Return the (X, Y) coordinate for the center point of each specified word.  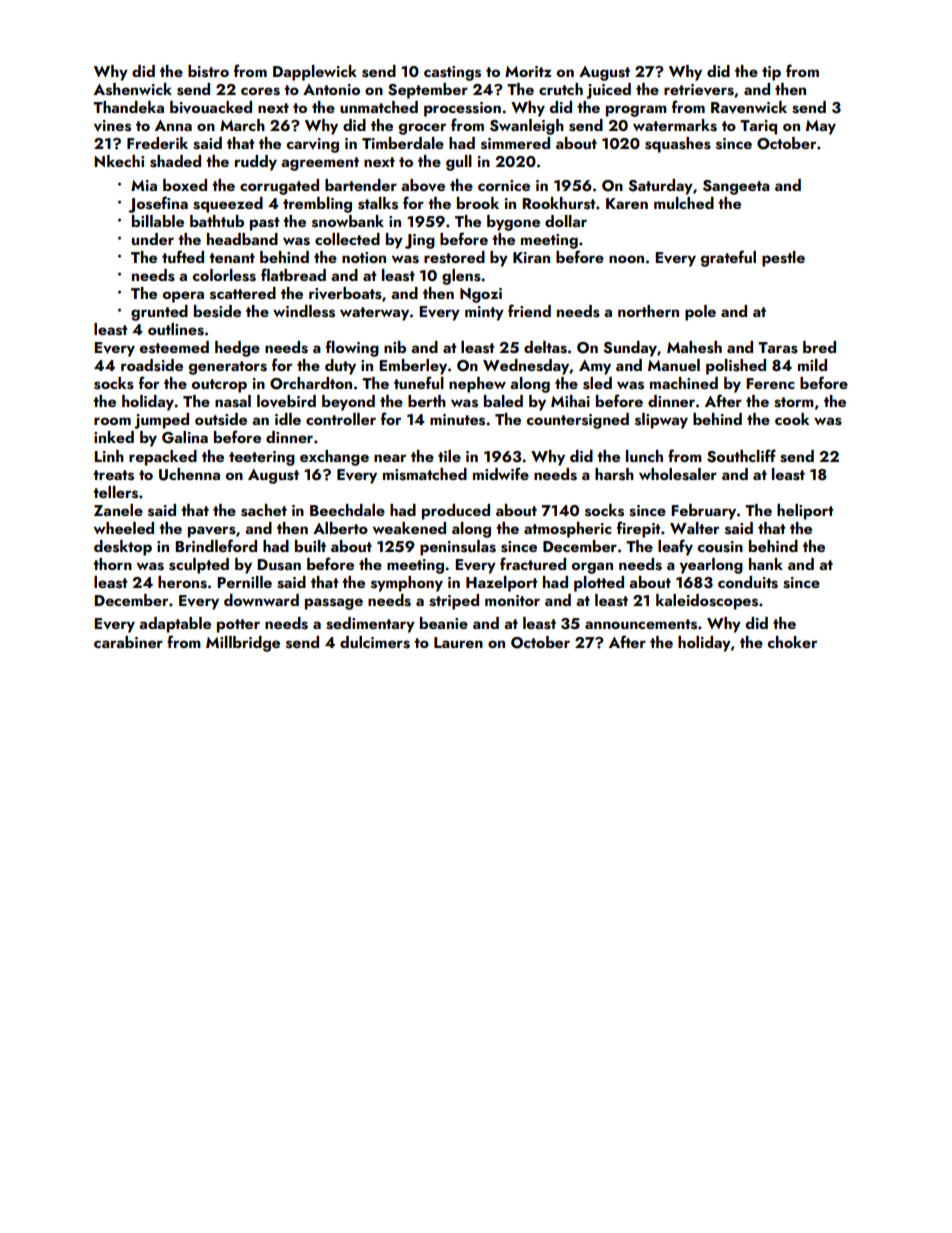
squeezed (228, 205)
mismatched (425, 474)
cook (792, 419)
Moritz (528, 71)
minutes (457, 420)
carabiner (128, 642)
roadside (152, 365)
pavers (212, 532)
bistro (208, 71)
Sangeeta (736, 187)
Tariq (758, 127)
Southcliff (741, 456)
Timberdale (403, 143)
